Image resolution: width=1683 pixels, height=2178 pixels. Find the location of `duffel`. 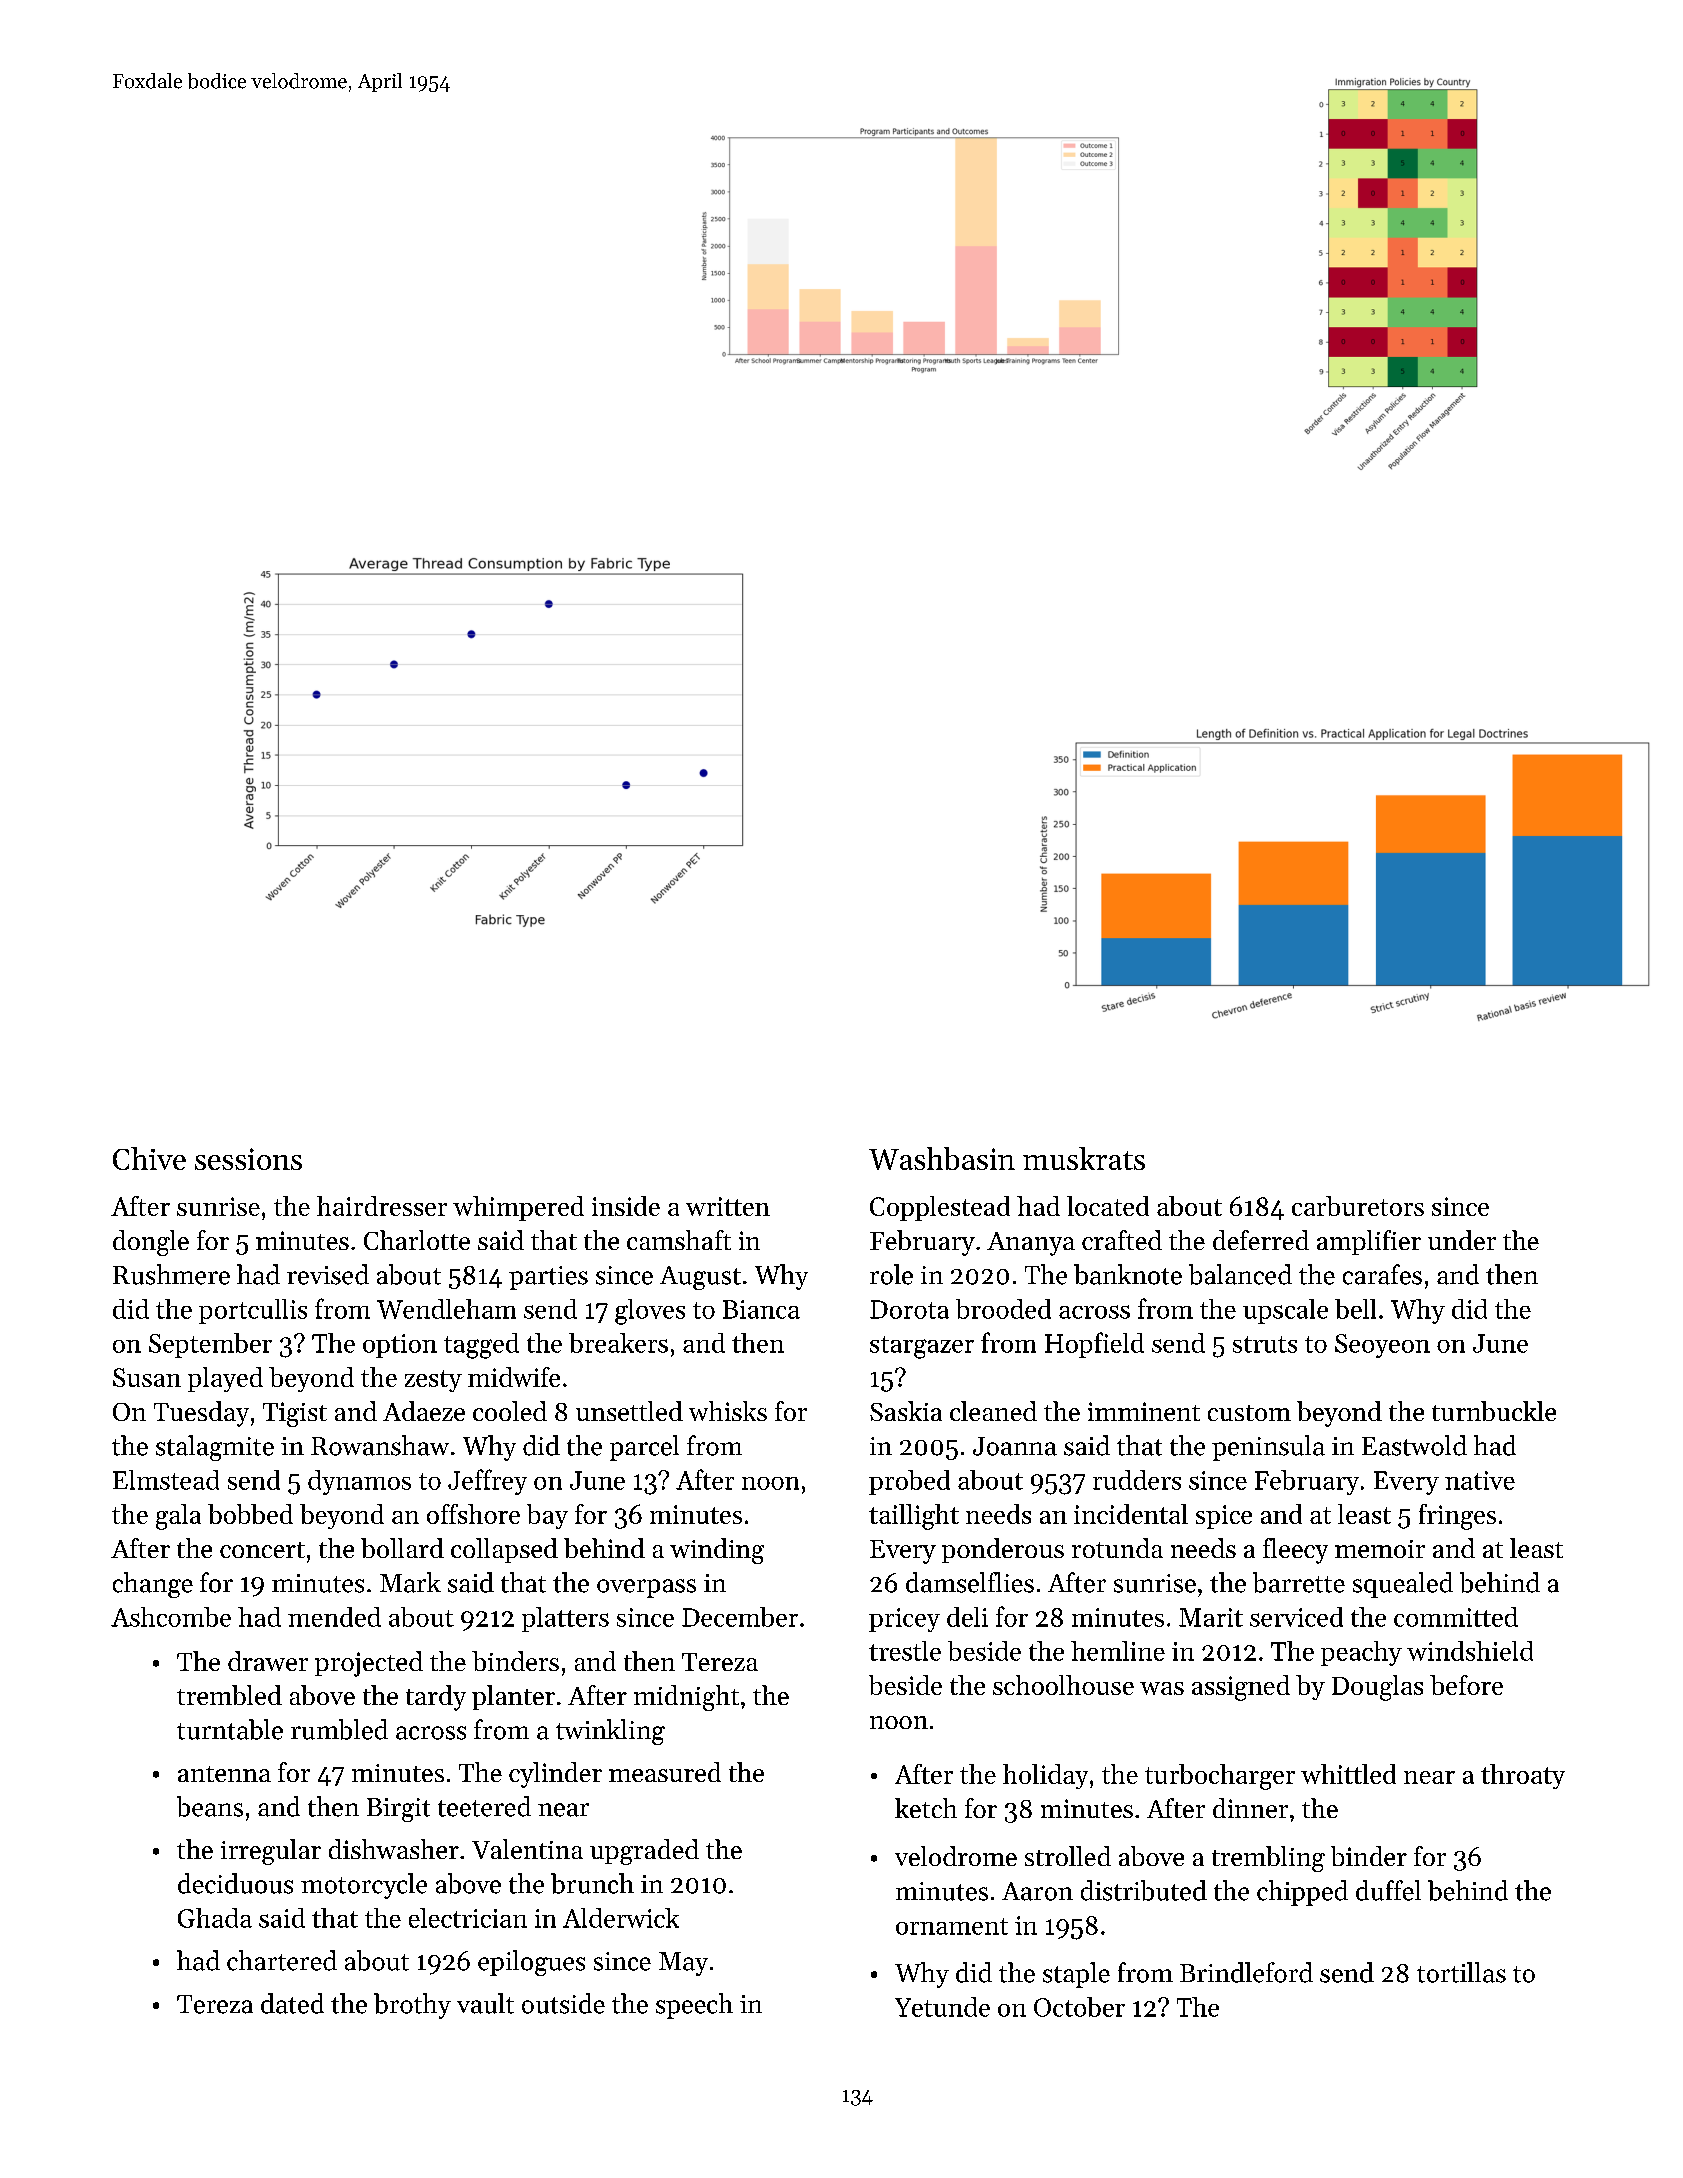

duffel is located at coordinates (1388, 1890).
